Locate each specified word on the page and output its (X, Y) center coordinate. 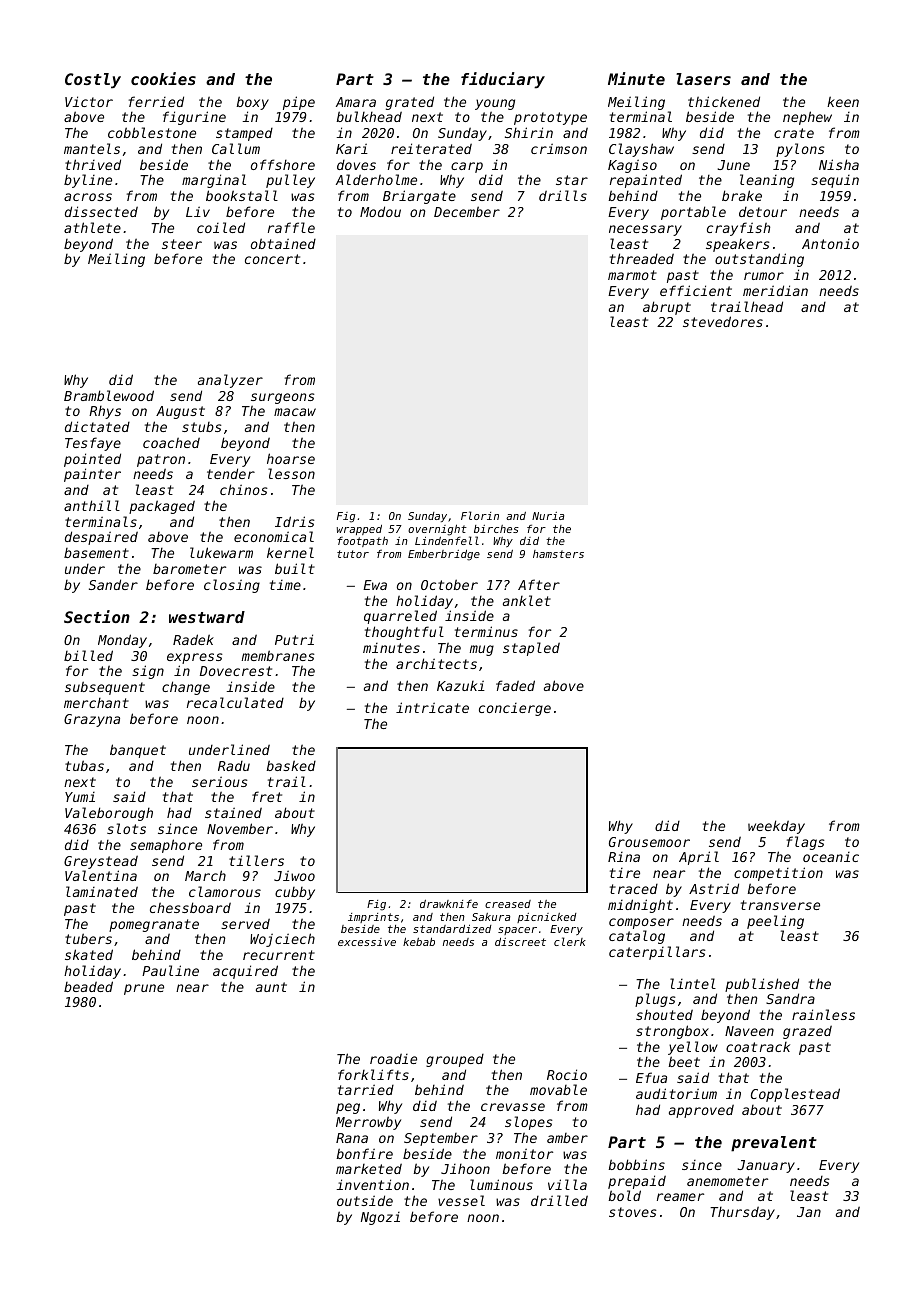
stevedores (723, 321)
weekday (776, 827)
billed (88, 655)
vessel (461, 1200)
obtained (283, 243)
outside (365, 1200)
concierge (515, 709)
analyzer (230, 381)
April (699, 858)
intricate (432, 707)
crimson (559, 148)
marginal (214, 181)
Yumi (80, 797)
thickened (724, 101)
